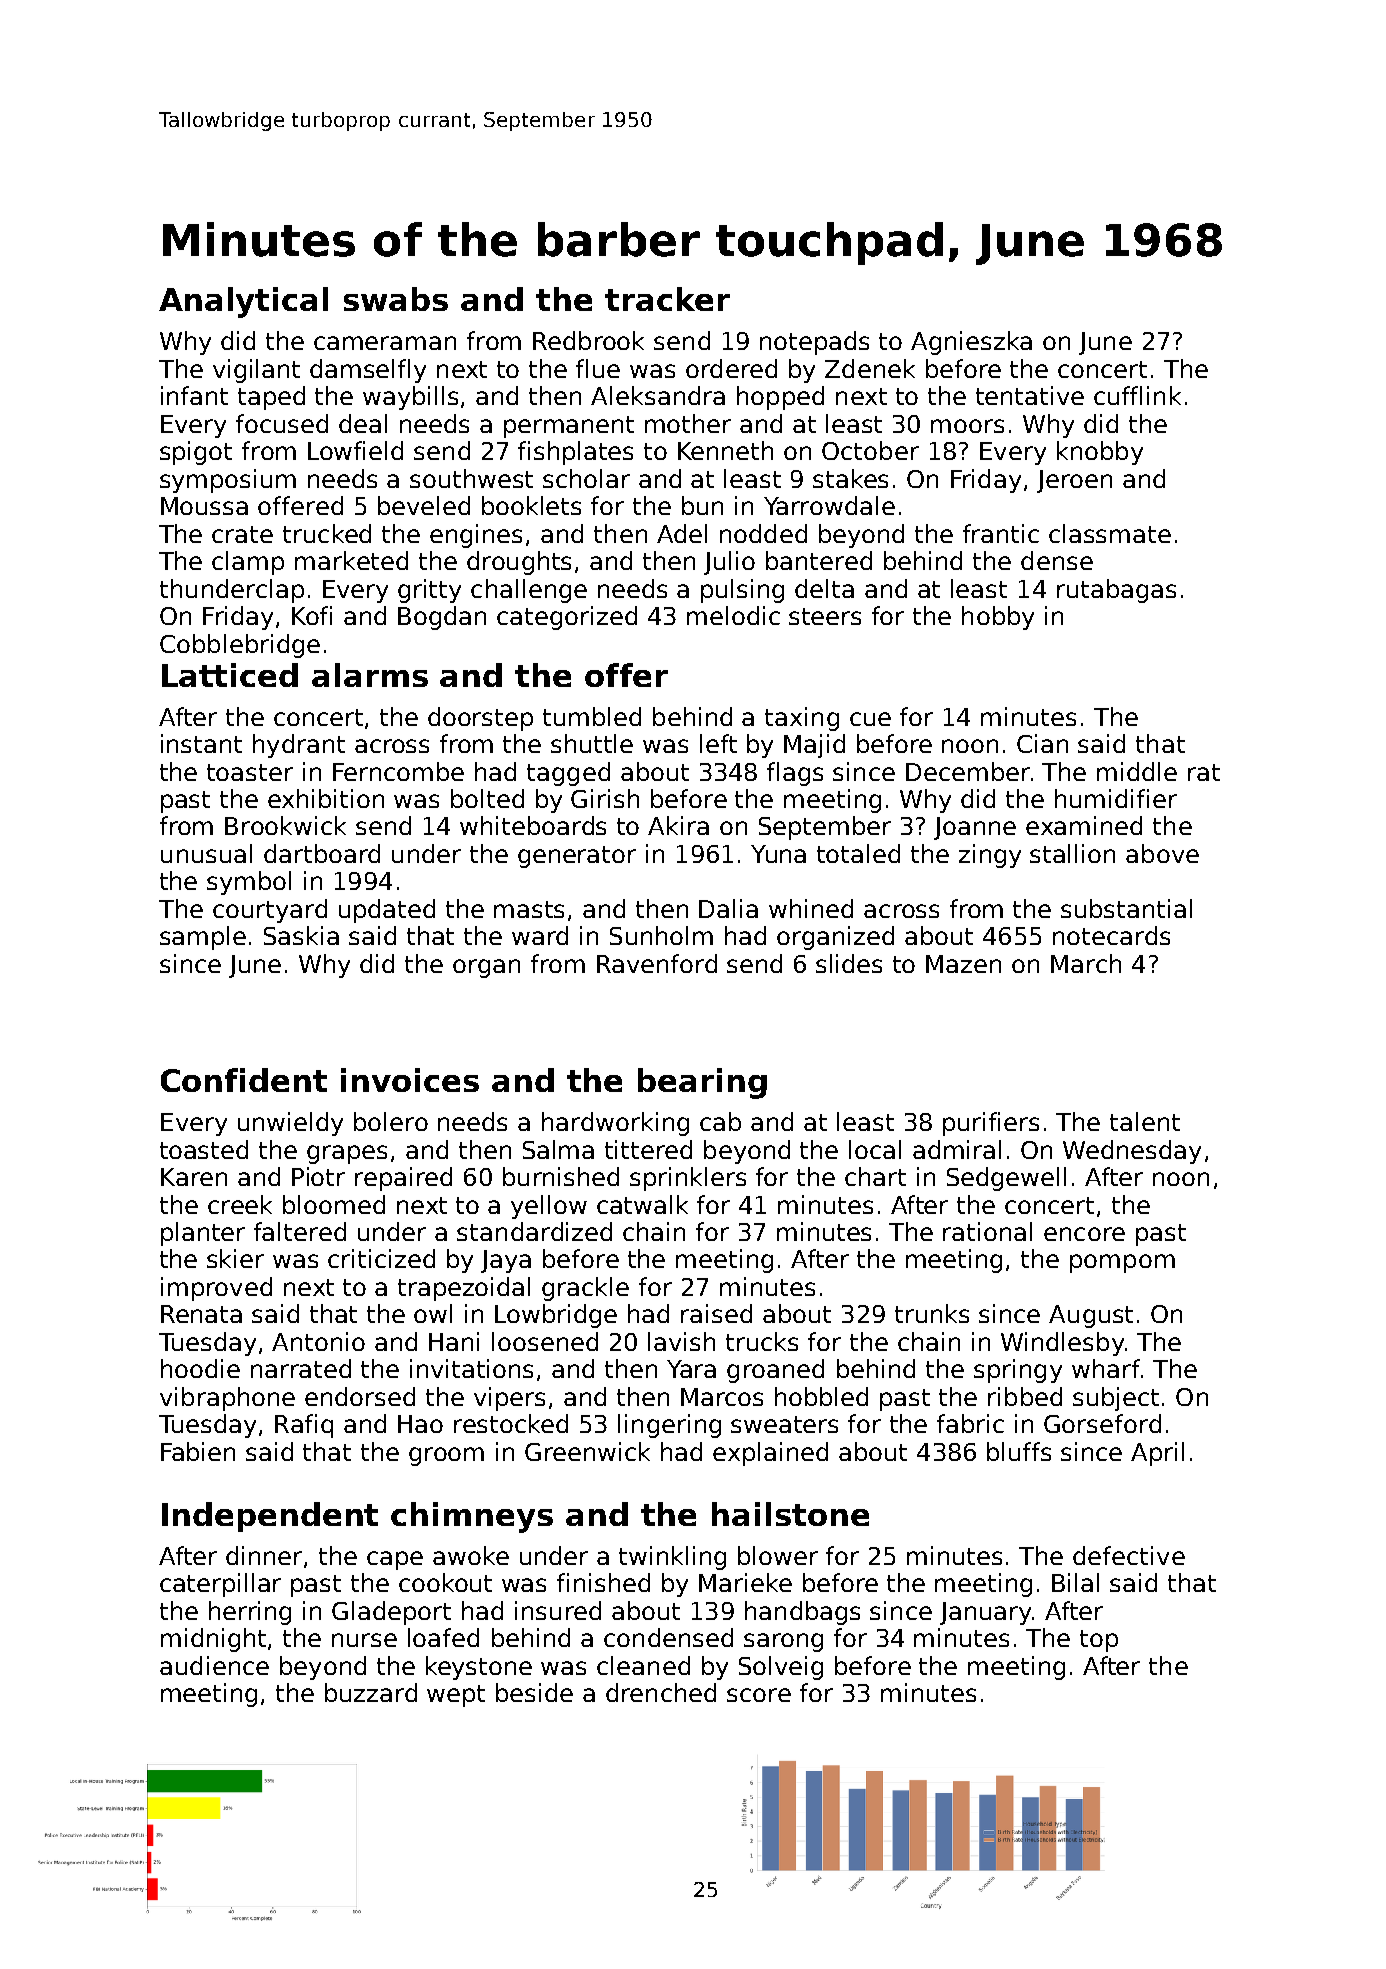 The width and height of the screenshot is (1386, 1969). What do you see at coordinates (819, 560) in the screenshot?
I see `bantered` at bounding box center [819, 560].
